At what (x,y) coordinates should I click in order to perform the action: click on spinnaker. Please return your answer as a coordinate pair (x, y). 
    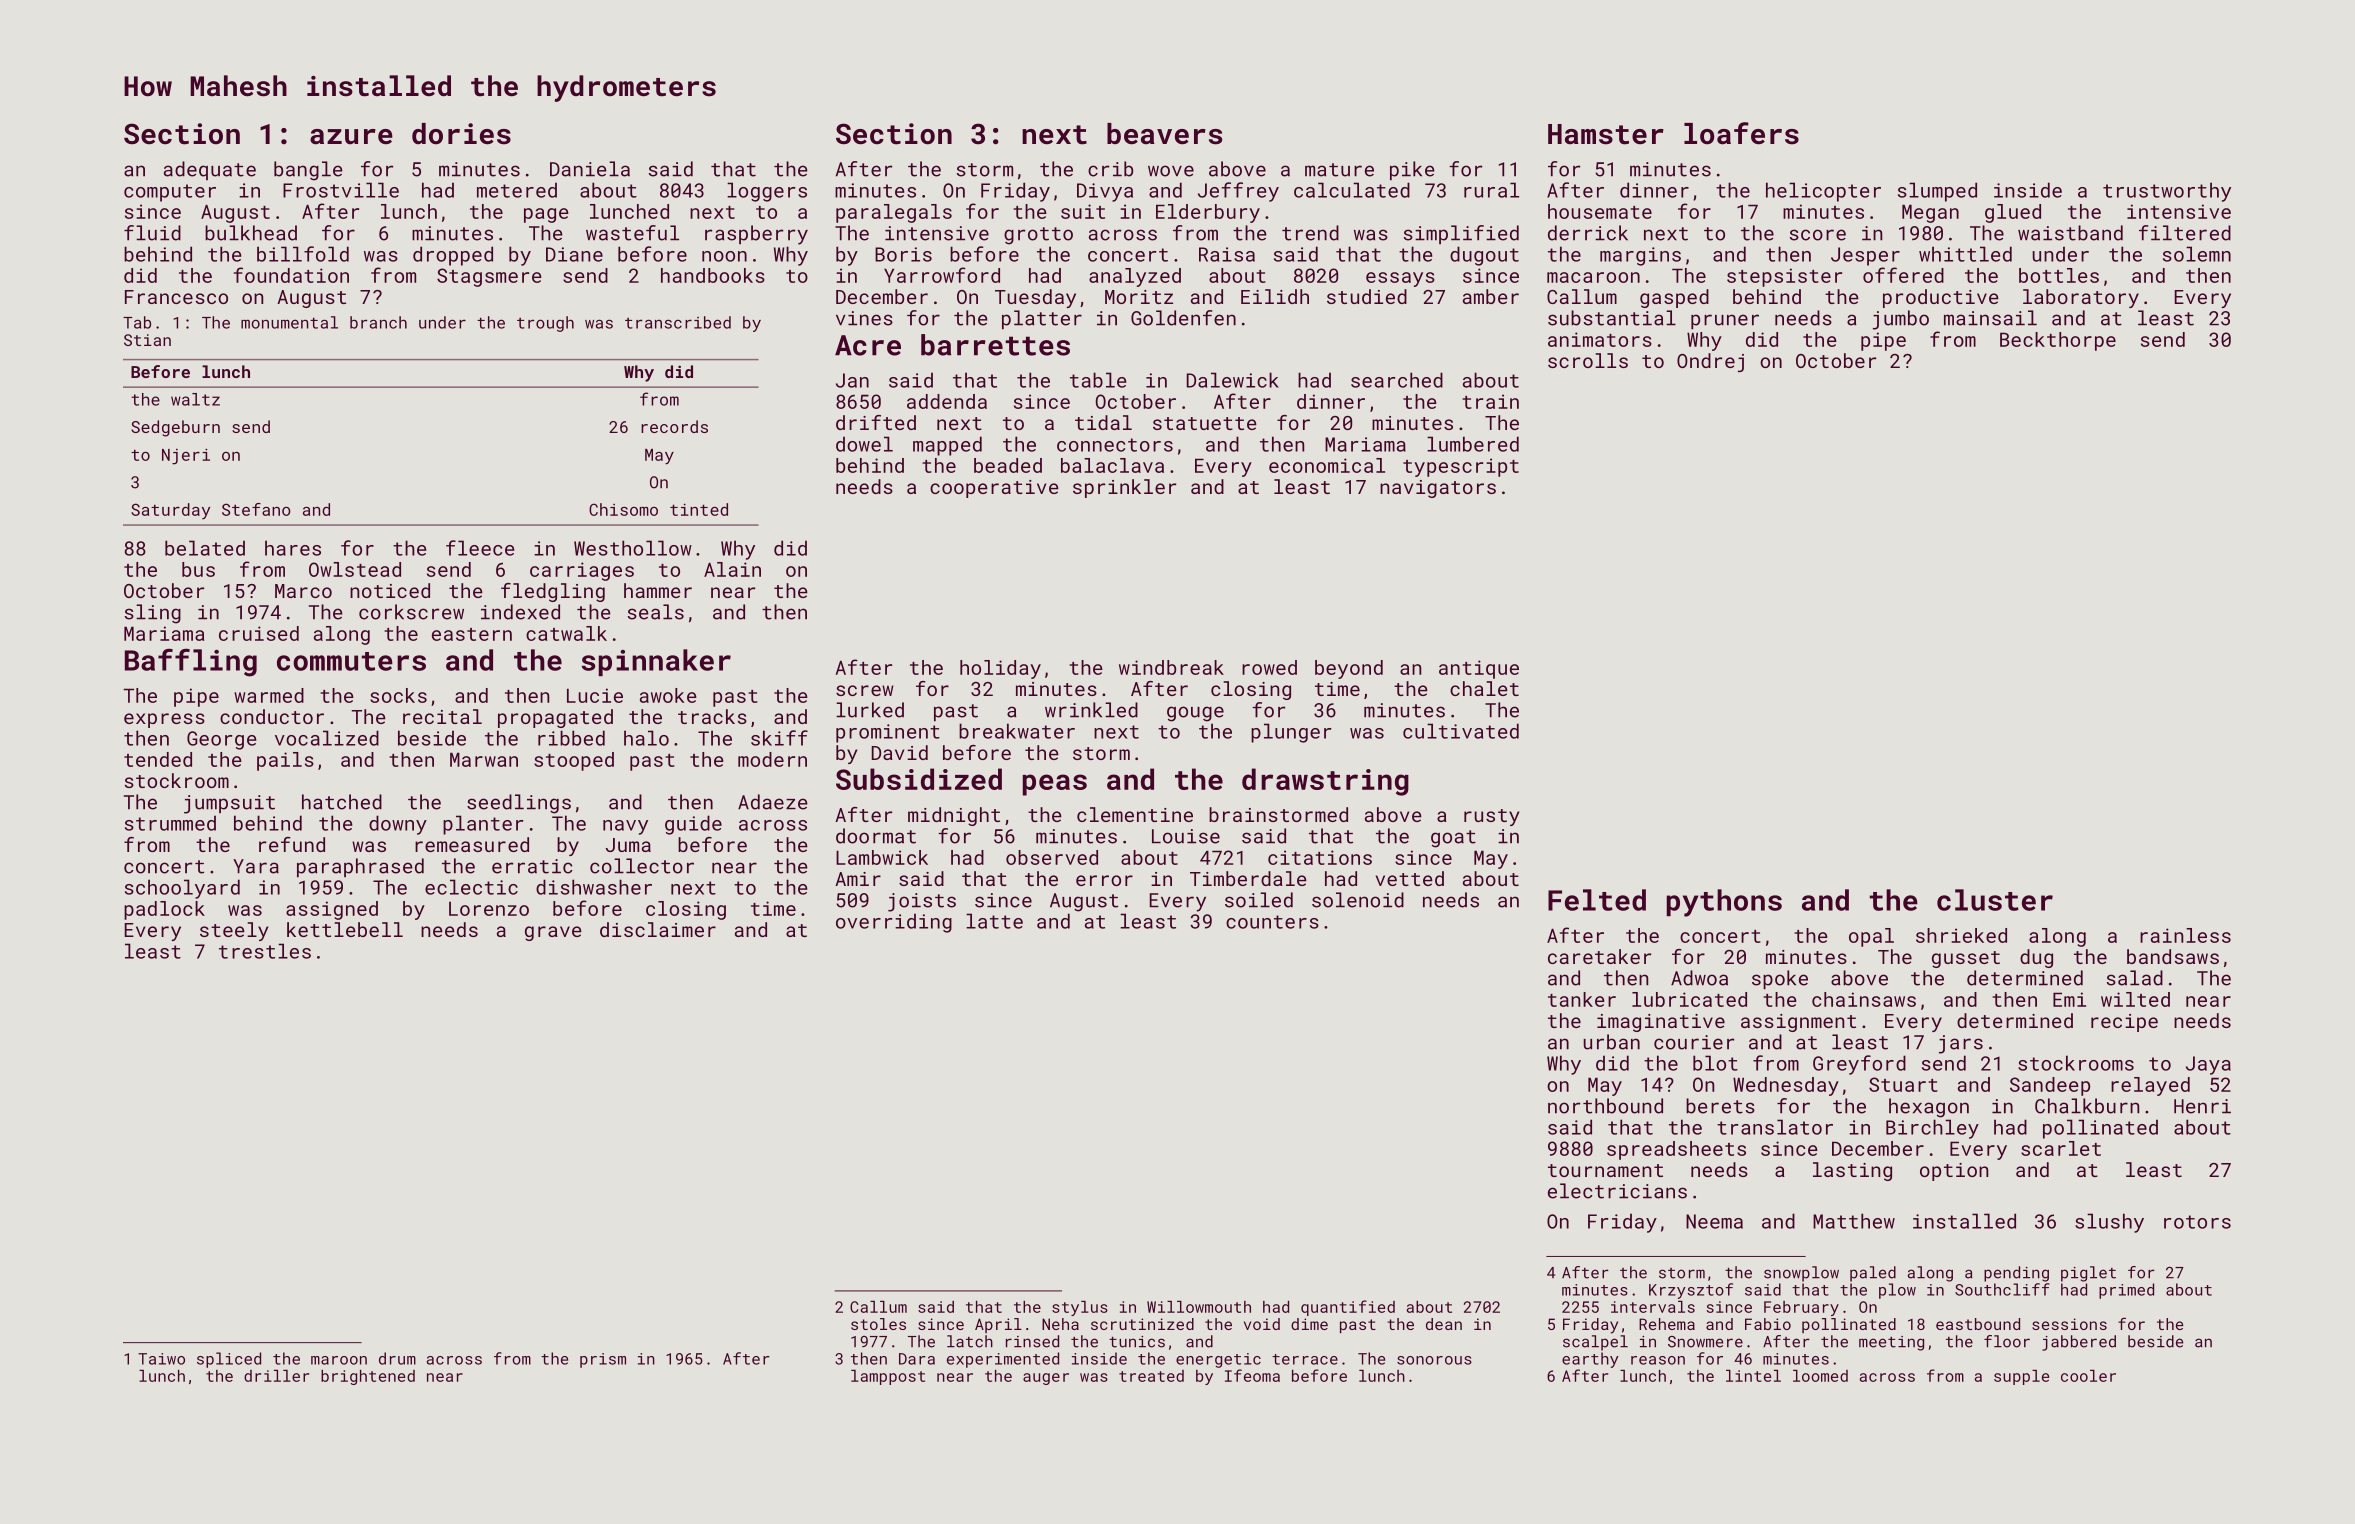
    Looking at the image, I should click on (656, 662).
